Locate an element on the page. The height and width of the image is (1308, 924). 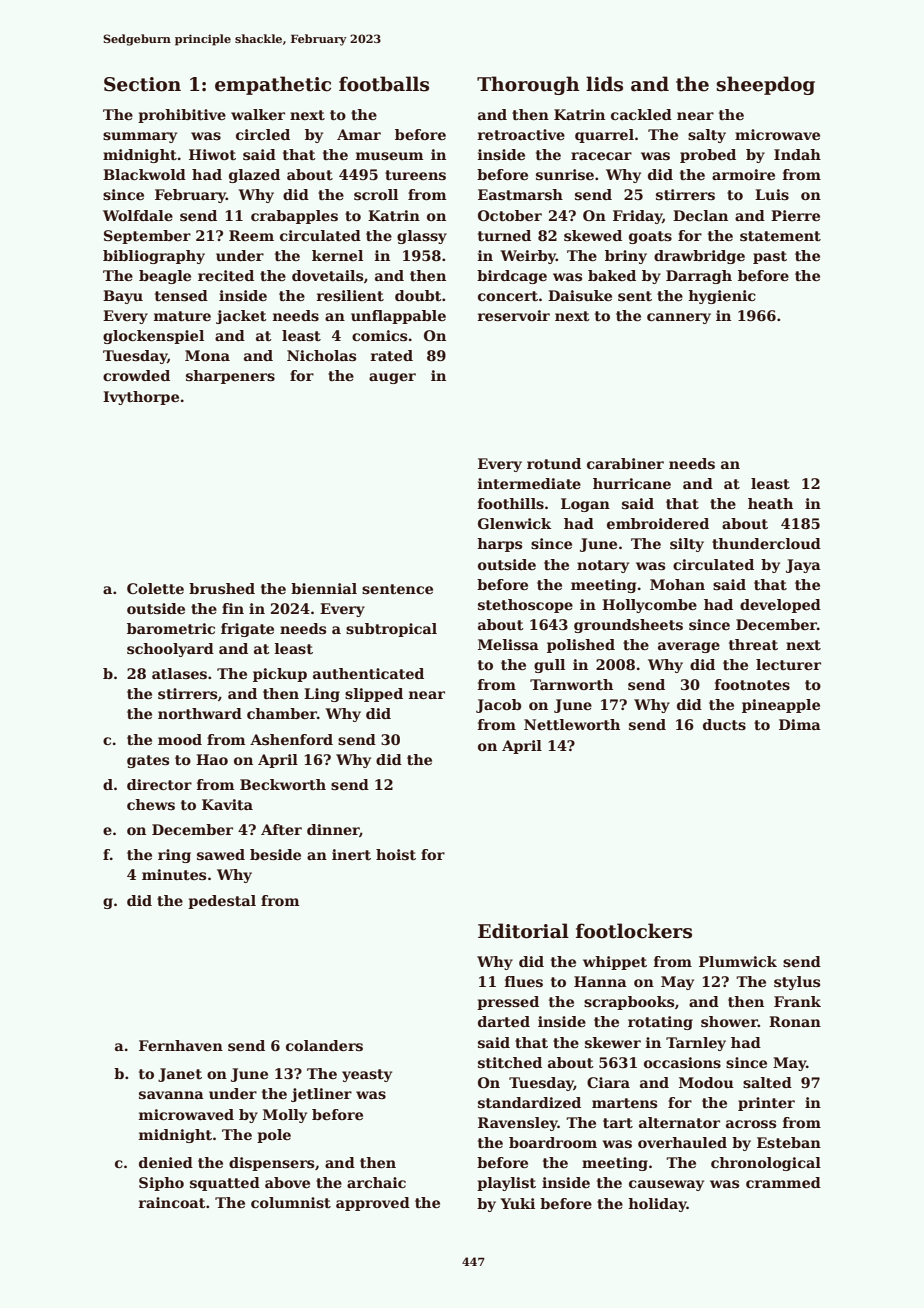
scroll is located at coordinates (376, 194).
